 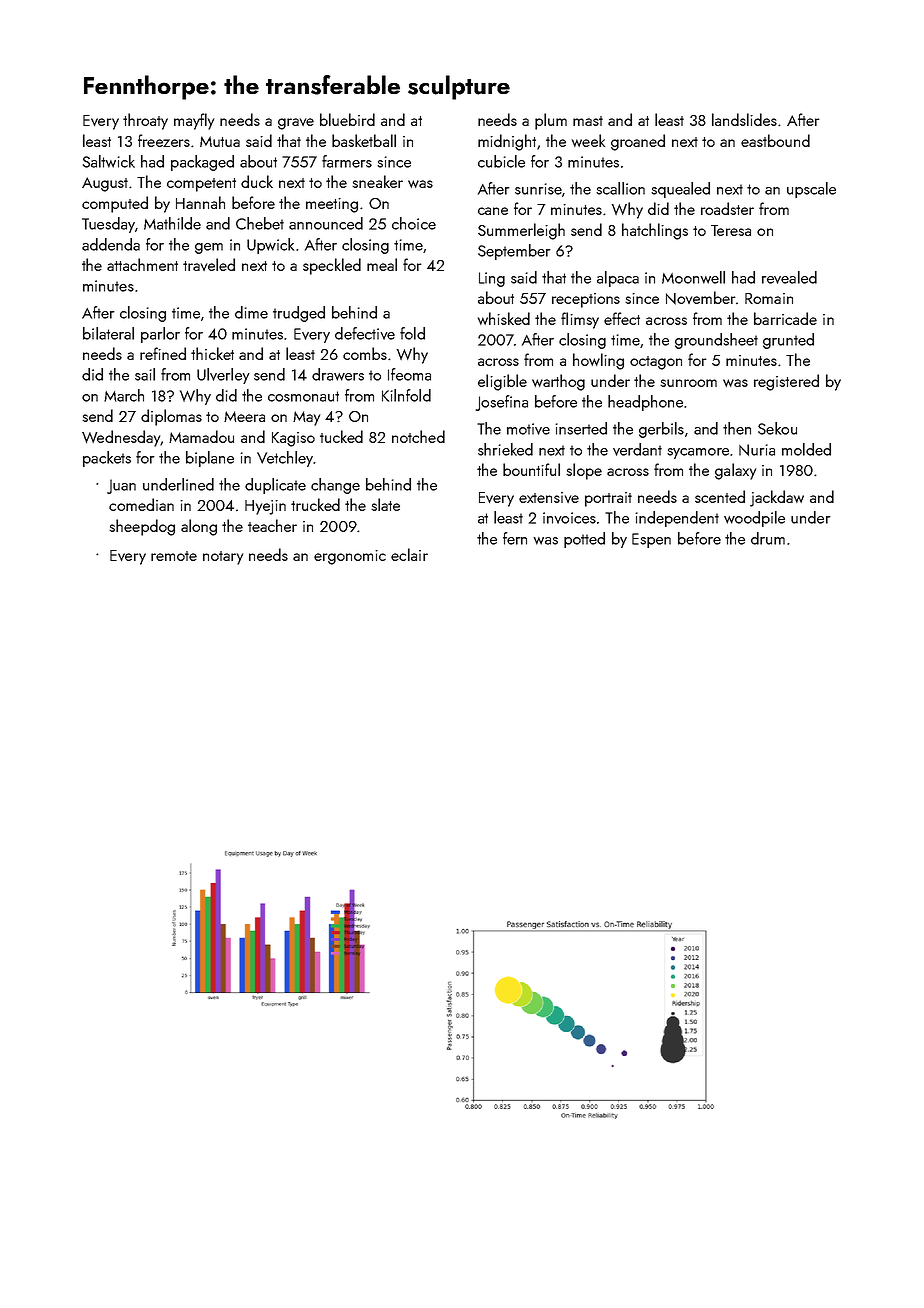 What do you see at coordinates (377, 181) in the page?
I see `sneaker` at bounding box center [377, 181].
